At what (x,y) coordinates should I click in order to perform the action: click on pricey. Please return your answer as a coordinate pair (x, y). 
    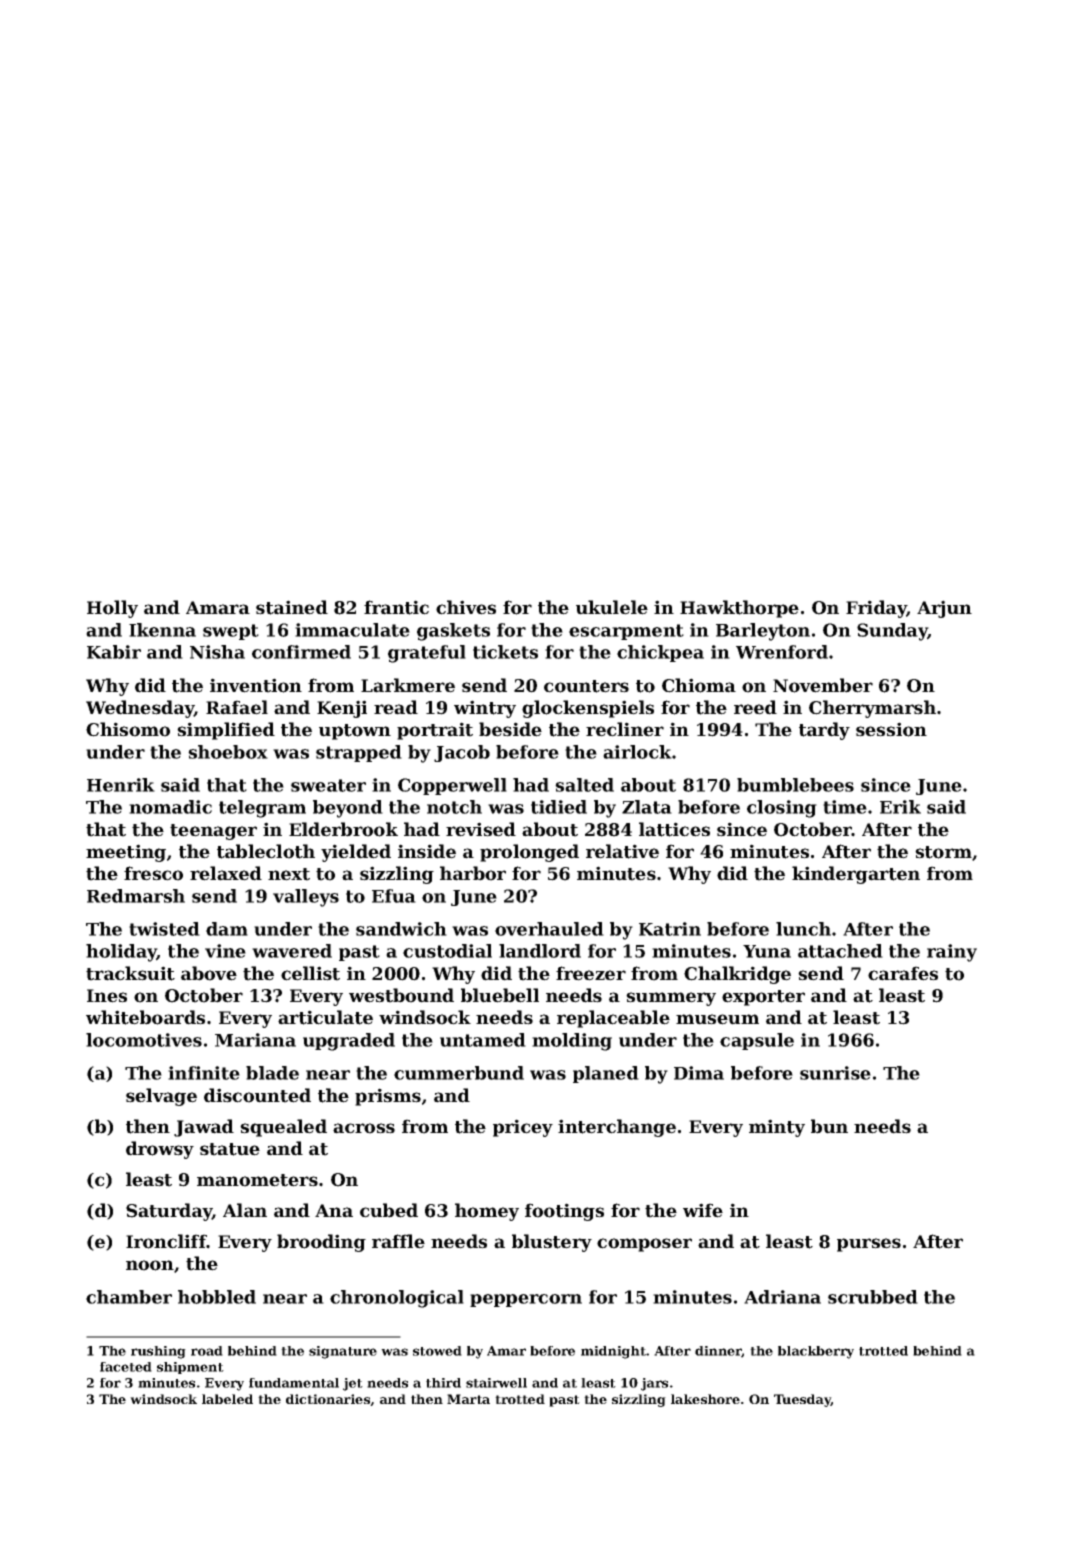
    Looking at the image, I should click on (523, 1128).
